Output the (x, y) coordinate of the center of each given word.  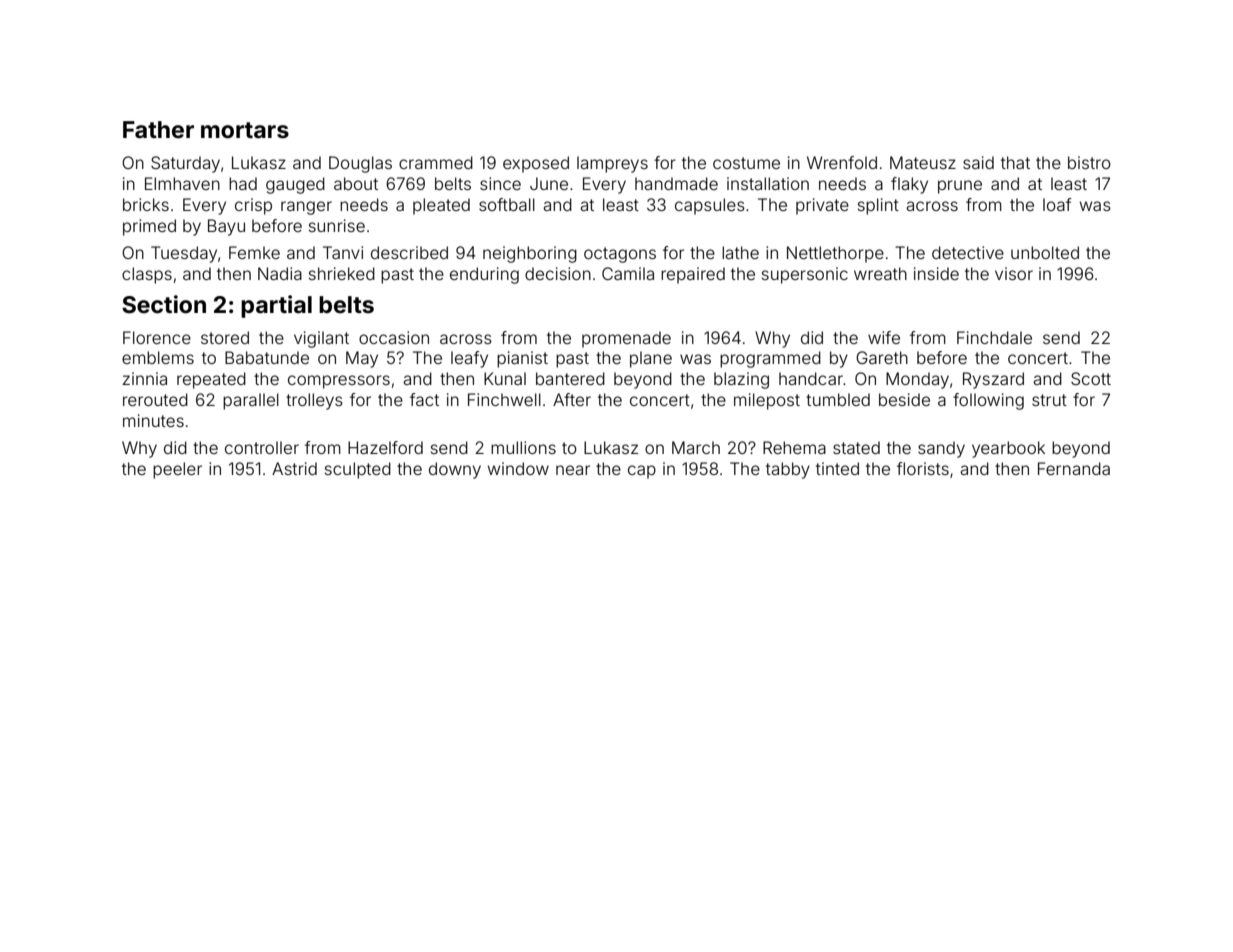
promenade (626, 339)
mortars (245, 130)
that (1015, 162)
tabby (788, 470)
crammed (436, 162)
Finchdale (994, 337)
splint (878, 206)
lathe (740, 252)
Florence (157, 337)
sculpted (358, 470)
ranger (306, 208)
